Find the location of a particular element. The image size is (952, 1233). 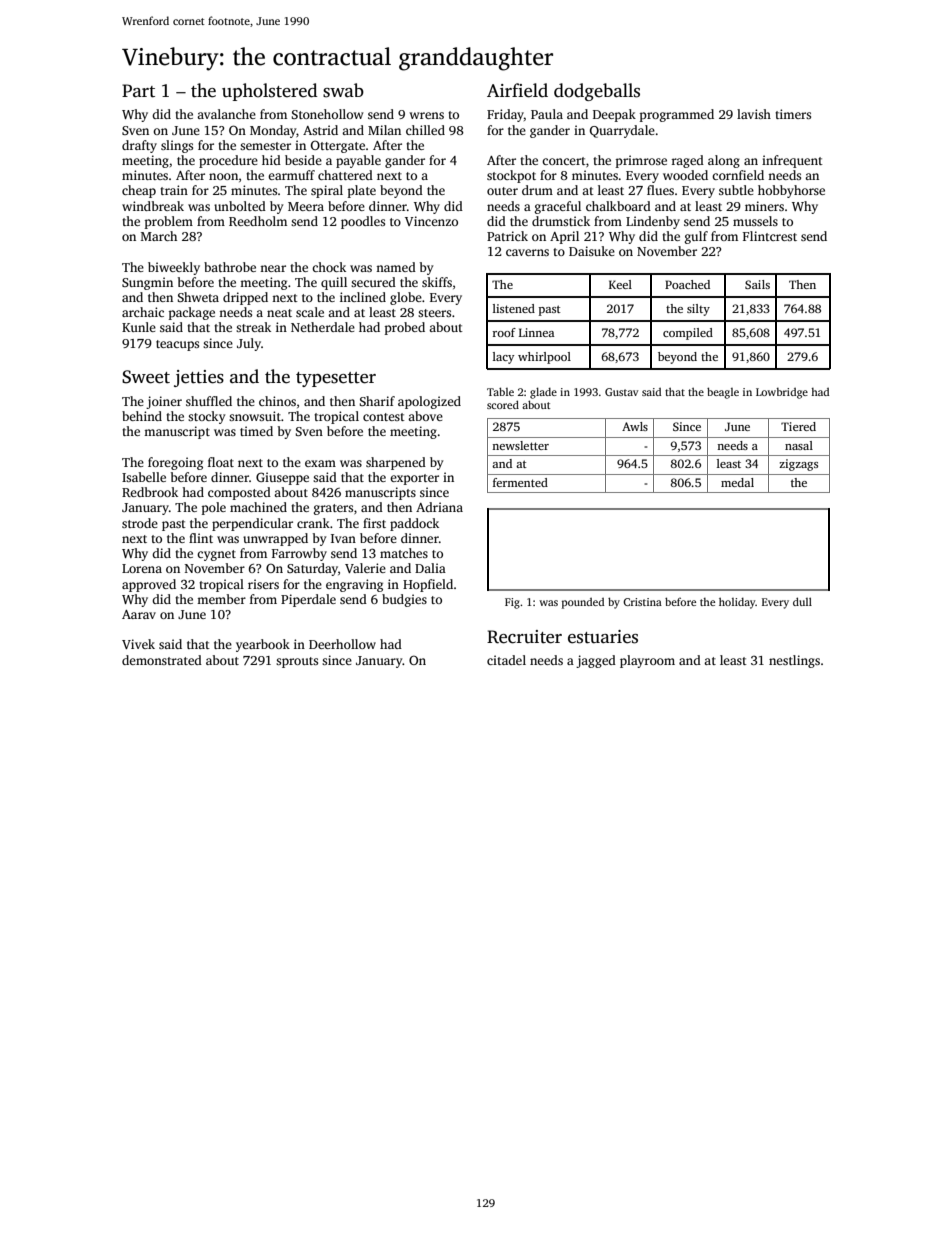

Astrid is located at coordinates (320, 130).
